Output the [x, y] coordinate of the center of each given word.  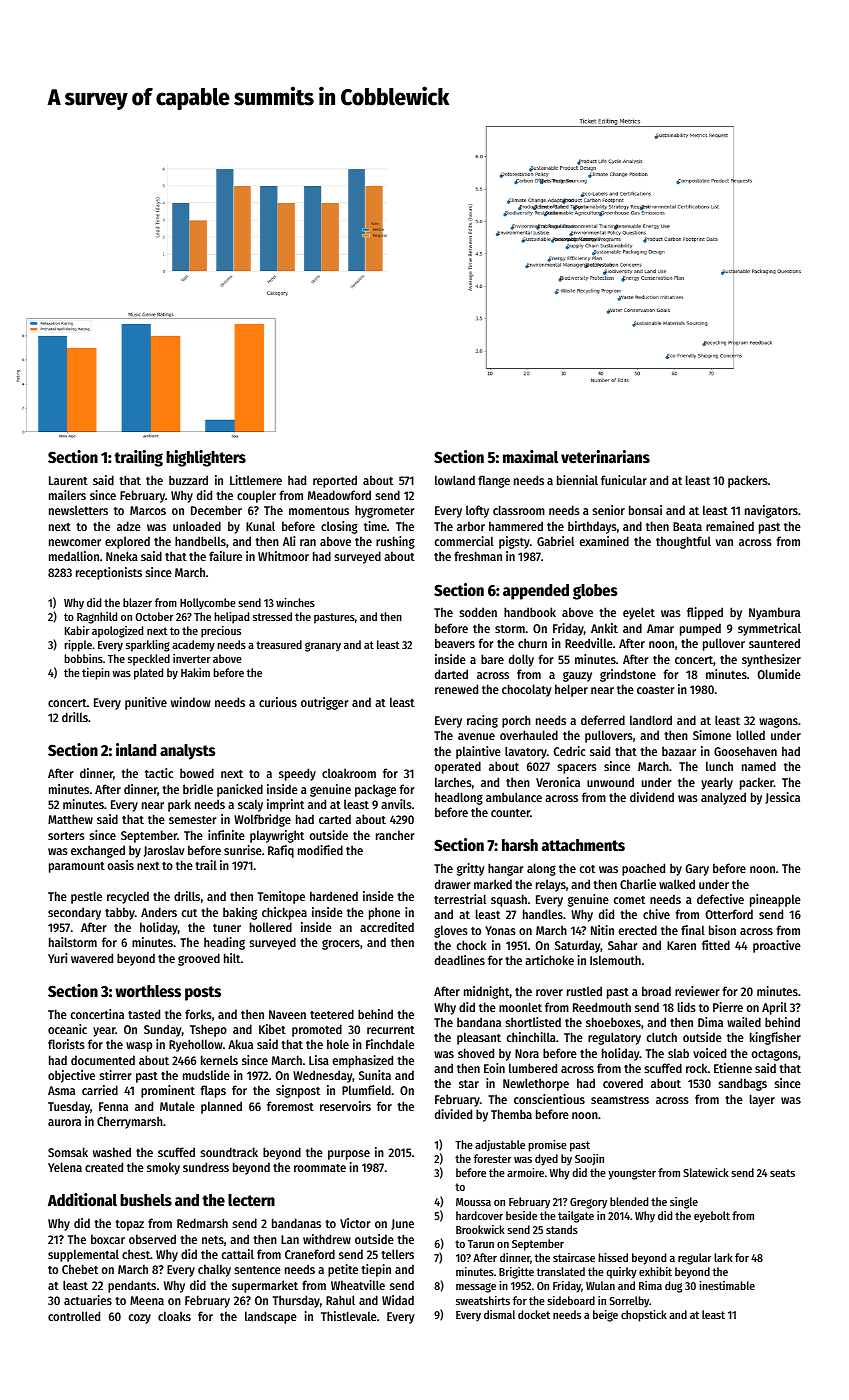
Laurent [68, 480]
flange [494, 481]
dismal [499, 1314]
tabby [120, 913]
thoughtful [683, 542]
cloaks [174, 1316]
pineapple [775, 900]
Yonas [500, 930]
